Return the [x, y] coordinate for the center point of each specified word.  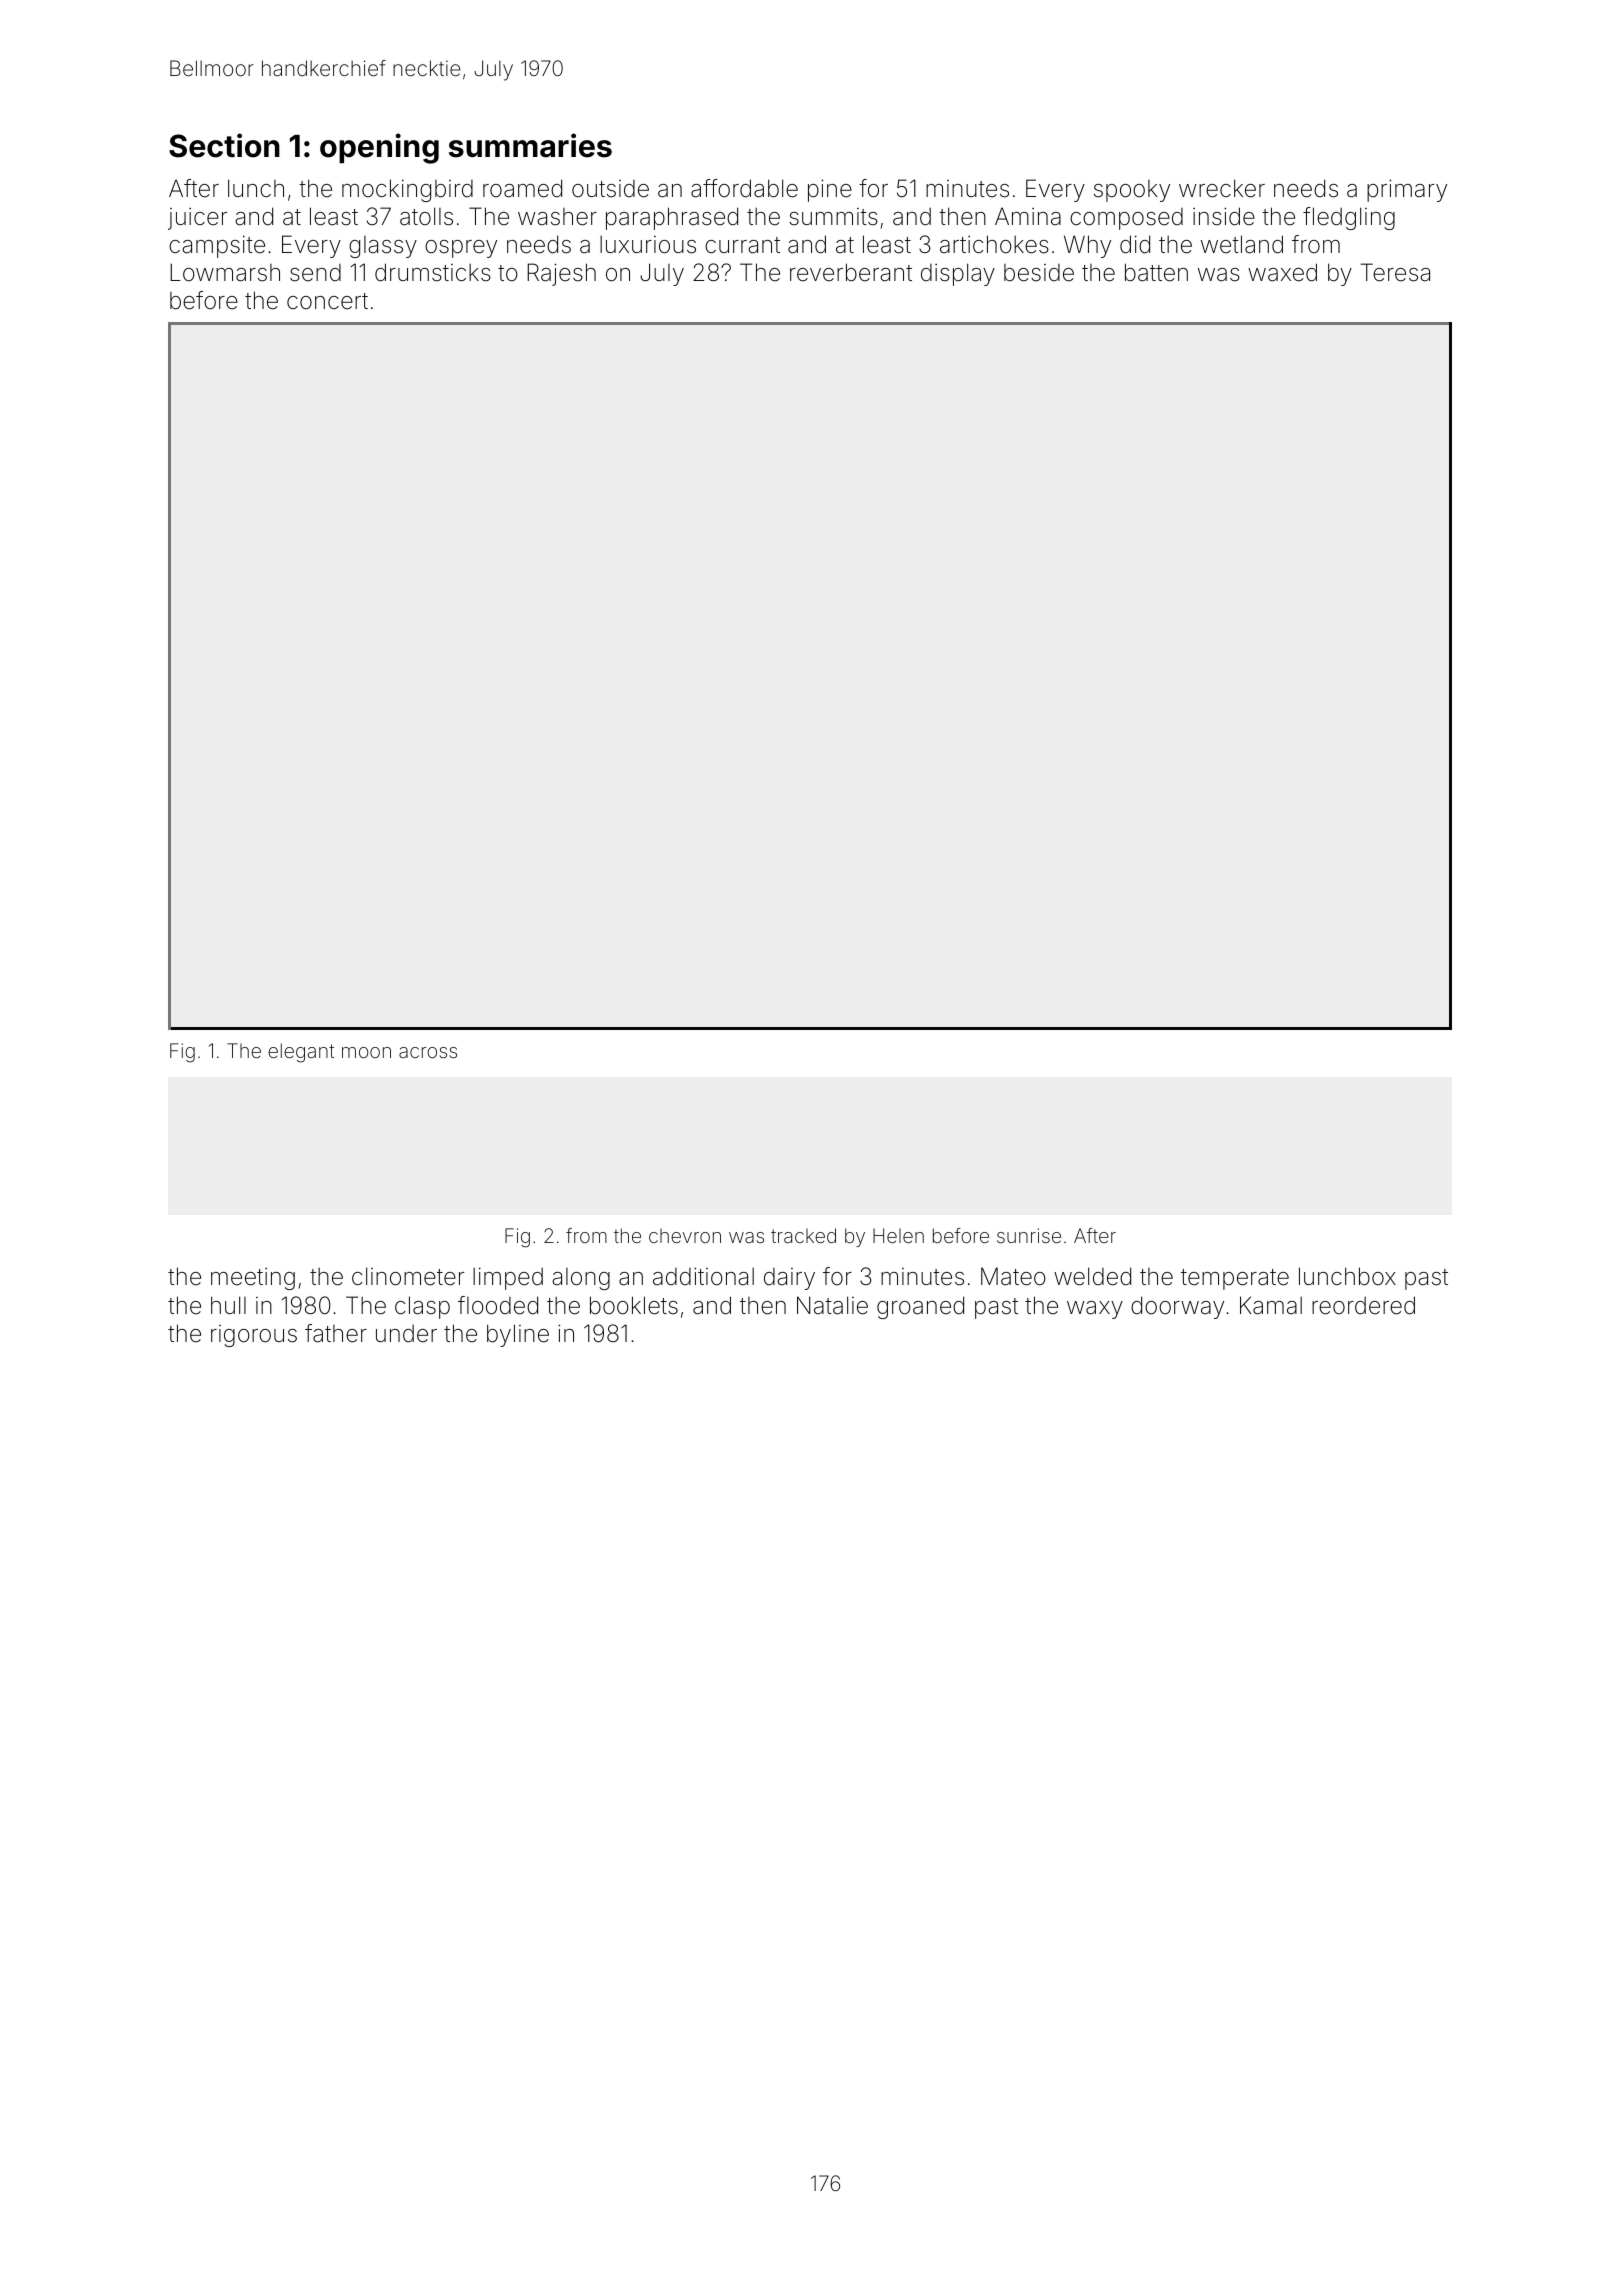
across [428, 1052]
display [958, 274]
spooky [1132, 191]
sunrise [1029, 1235]
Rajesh [561, 274]
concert [327, 301]
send [315, 273]
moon [366, 1052]
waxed [1282, 272]
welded [1092, 1276]
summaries [530, 145]
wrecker [1222, 188]
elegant [301, 1053]
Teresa [1395, 272]
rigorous [254, 1336]
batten [1156, 272]
